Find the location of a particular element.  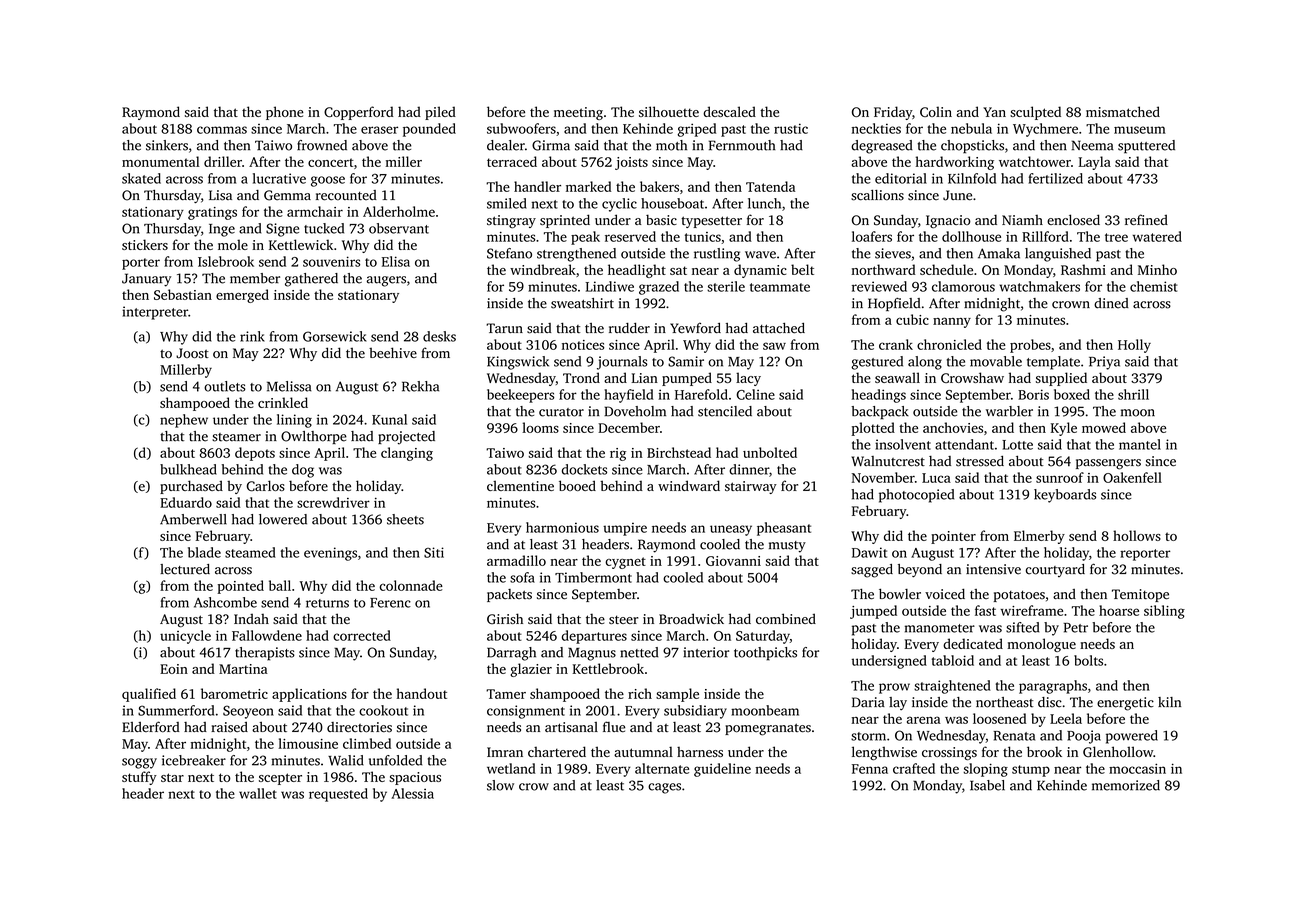

Oakenfell is located at coordinates (1132, 477).
